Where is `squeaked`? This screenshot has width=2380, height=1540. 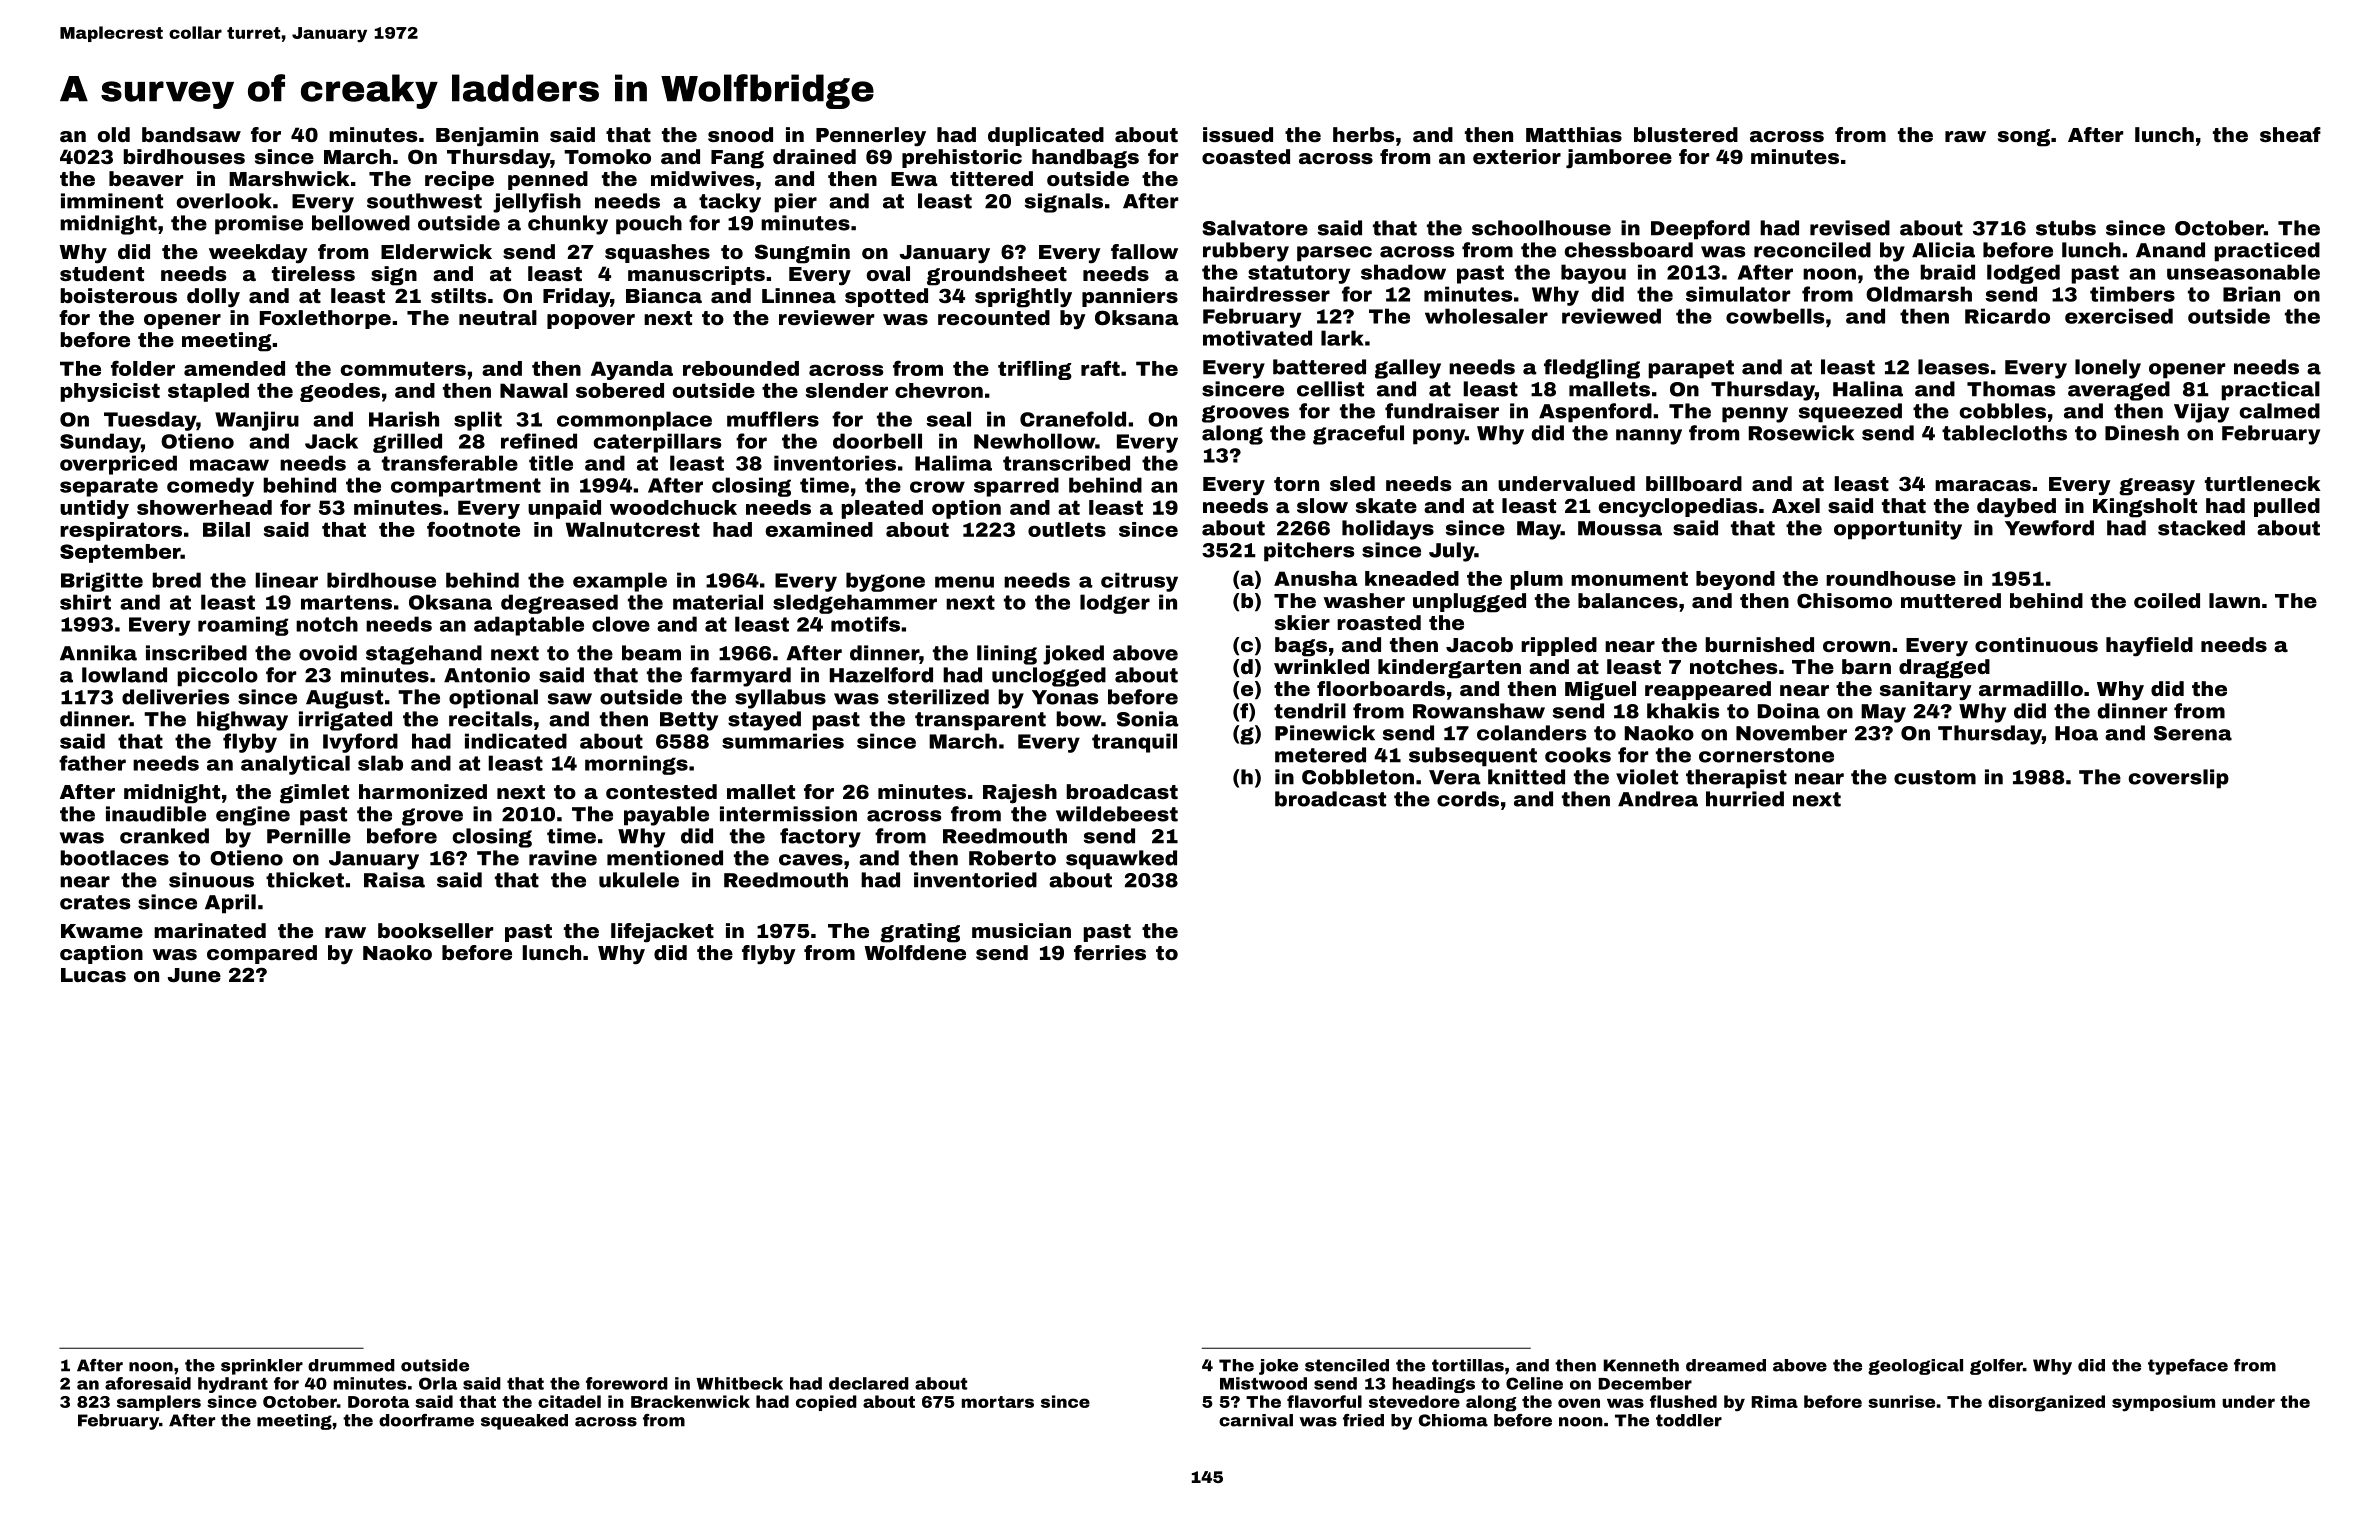 squeaked is located at coordinates (524, 1422).
